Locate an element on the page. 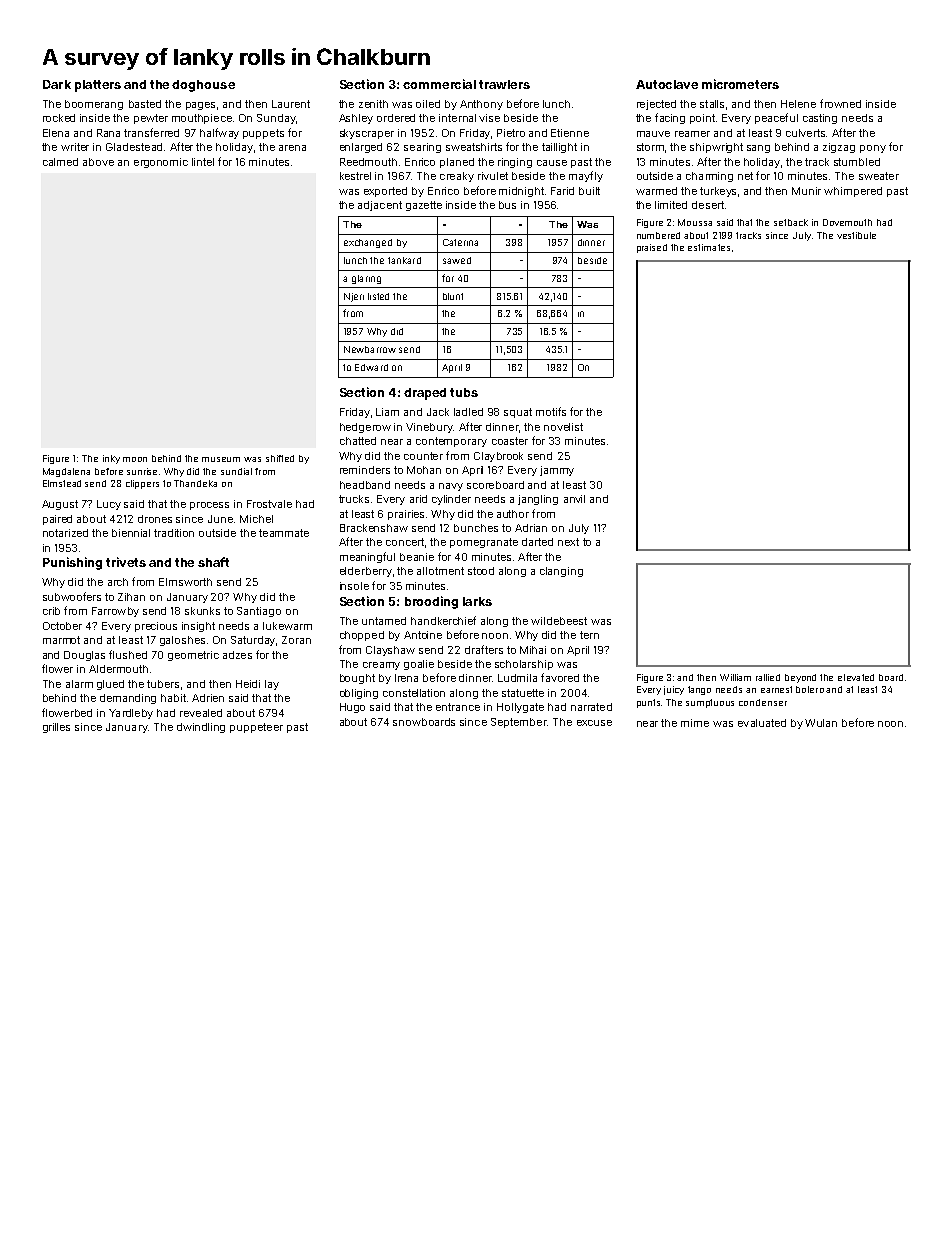 This page has height=1233, width=952. Dark is located at coordinates (57, 84).
